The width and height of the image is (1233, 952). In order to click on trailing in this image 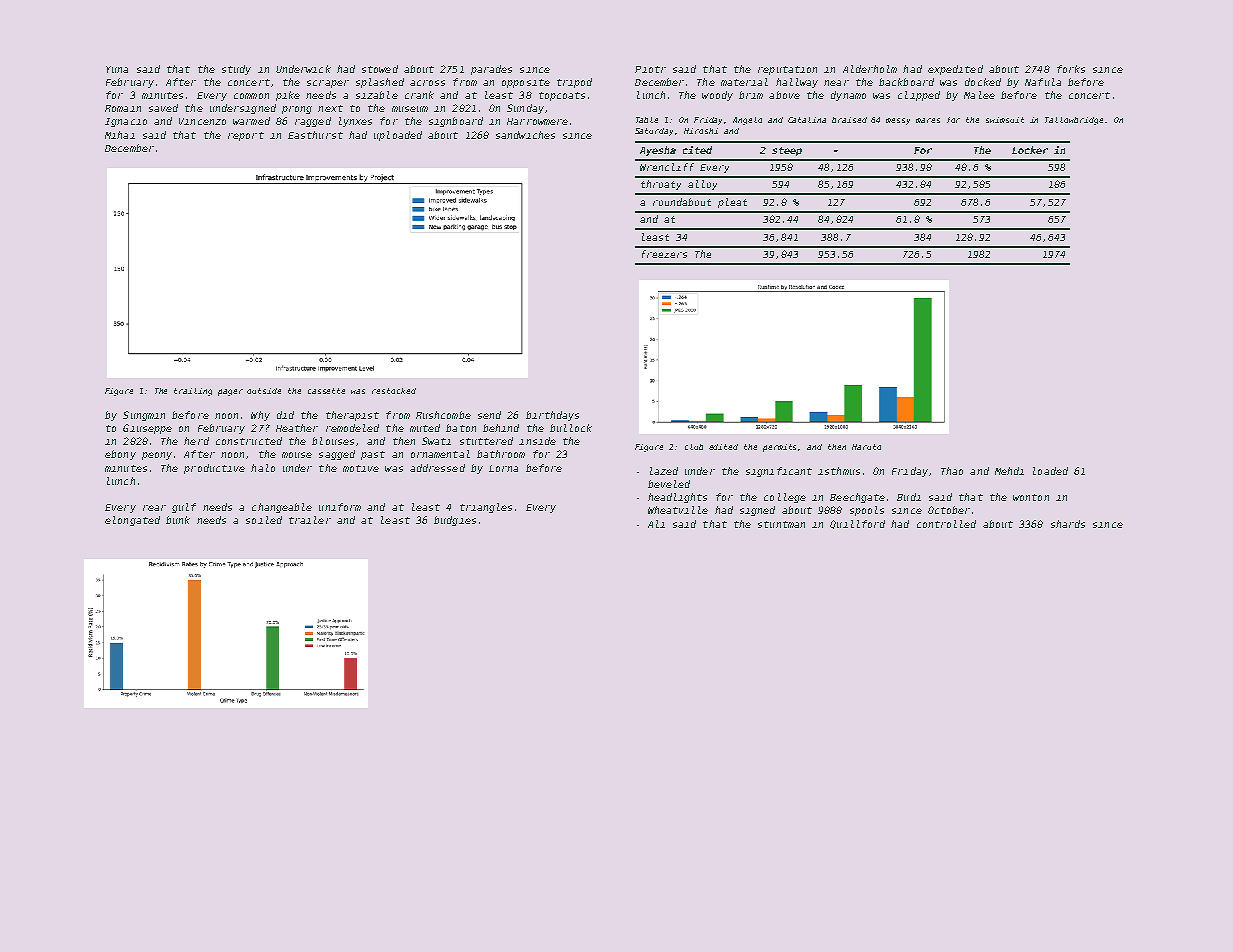, I will do `click(193, 392)`.
